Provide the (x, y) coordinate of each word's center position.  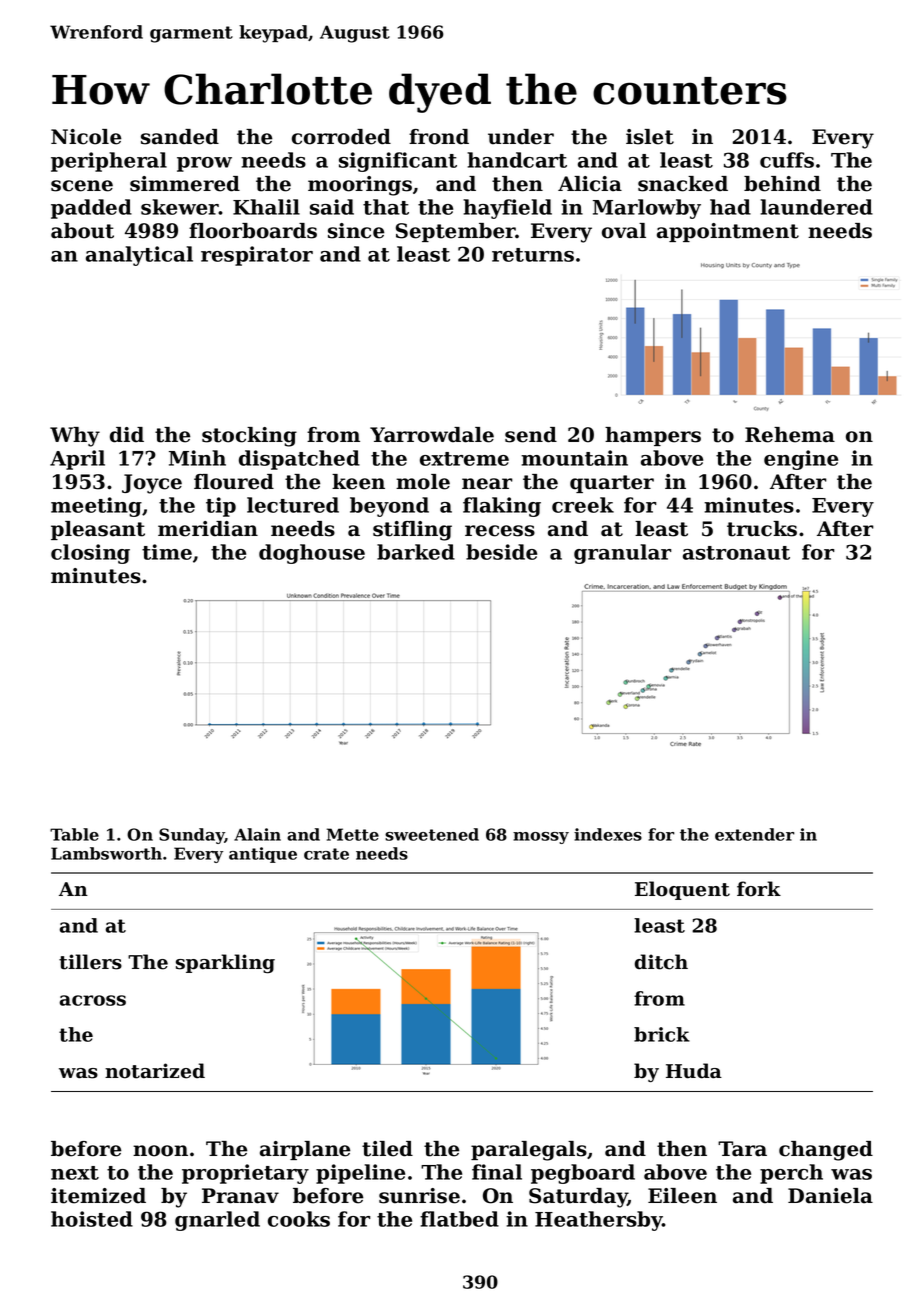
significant (398, 162)
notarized (155, 1071)
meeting (96, 507)
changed (826, 1151)
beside (501, 552)
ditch (661, 962)
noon (160, 1151)
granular (622, 554)
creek (583, 505)
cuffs (787, 160)
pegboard (583, 1174)
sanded (180, 137)
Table (74, 834)
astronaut (736, 553)
